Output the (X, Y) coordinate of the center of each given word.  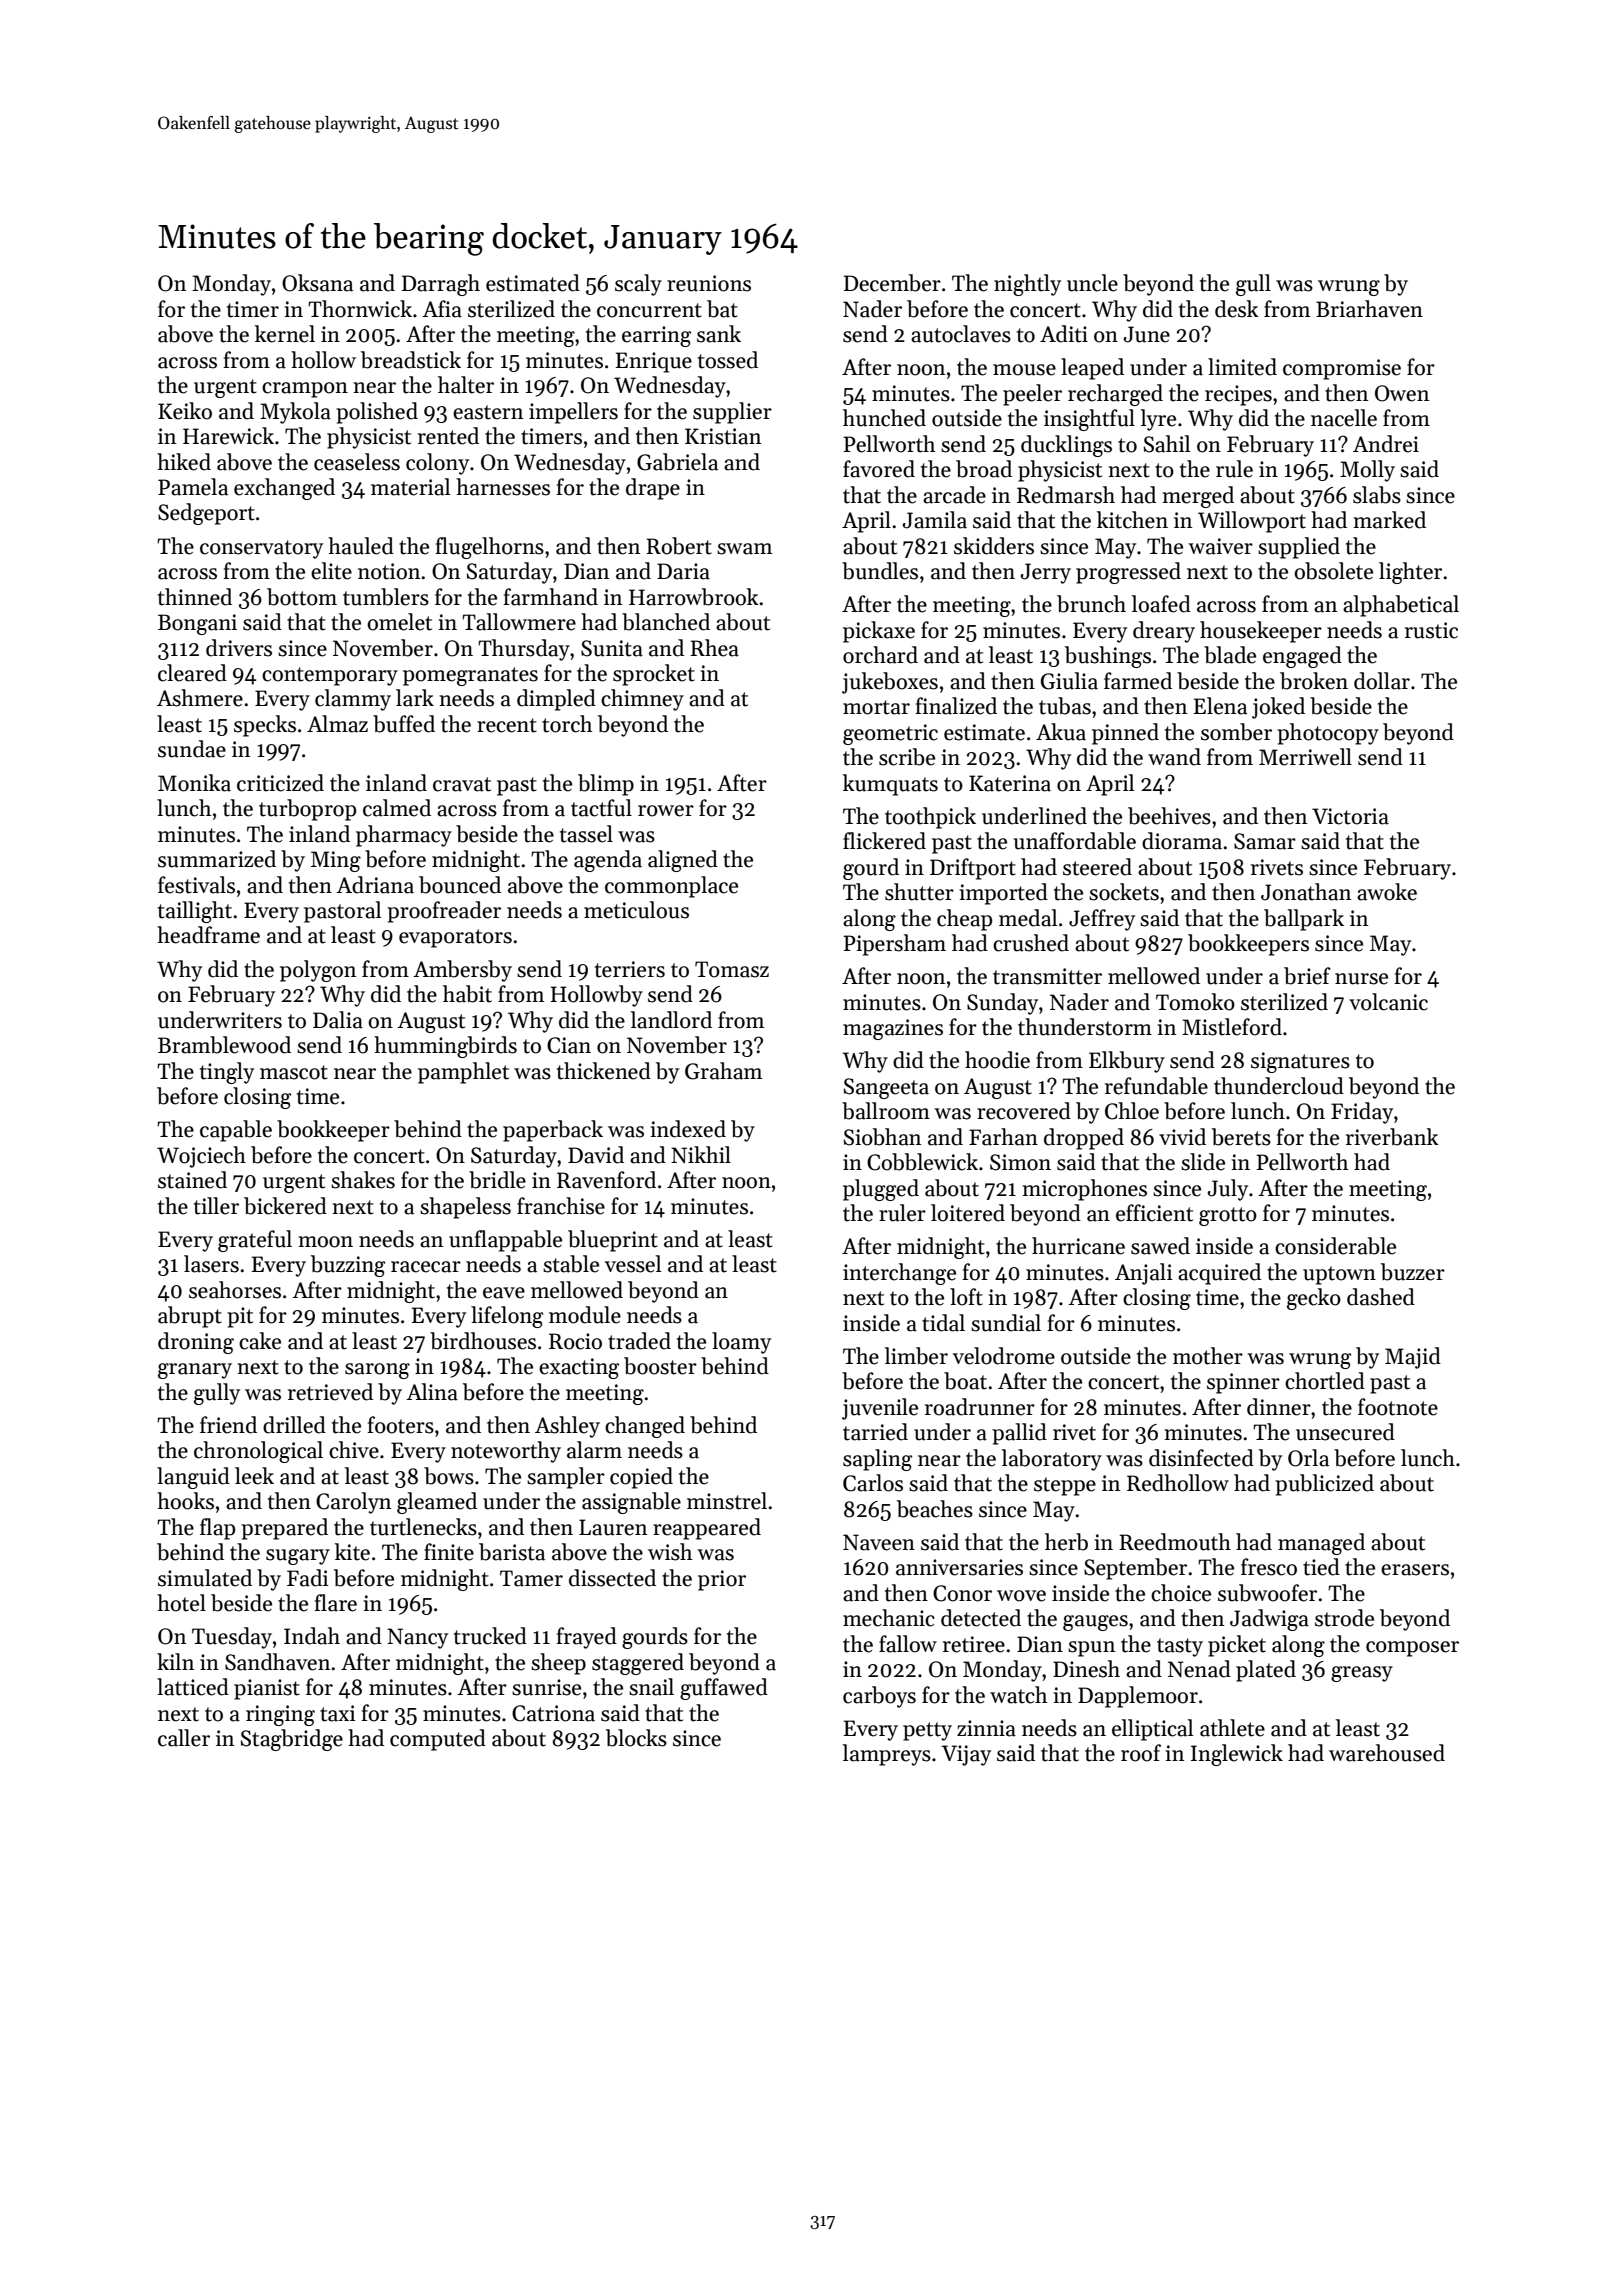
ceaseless (357, 462)
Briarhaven (1369, 309)
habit (467, 994)
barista (512, 1552)
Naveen (879, 1542)
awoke (1387, 892)
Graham (723, 1071)
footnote (1398, 1407)
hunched (884, 418)
